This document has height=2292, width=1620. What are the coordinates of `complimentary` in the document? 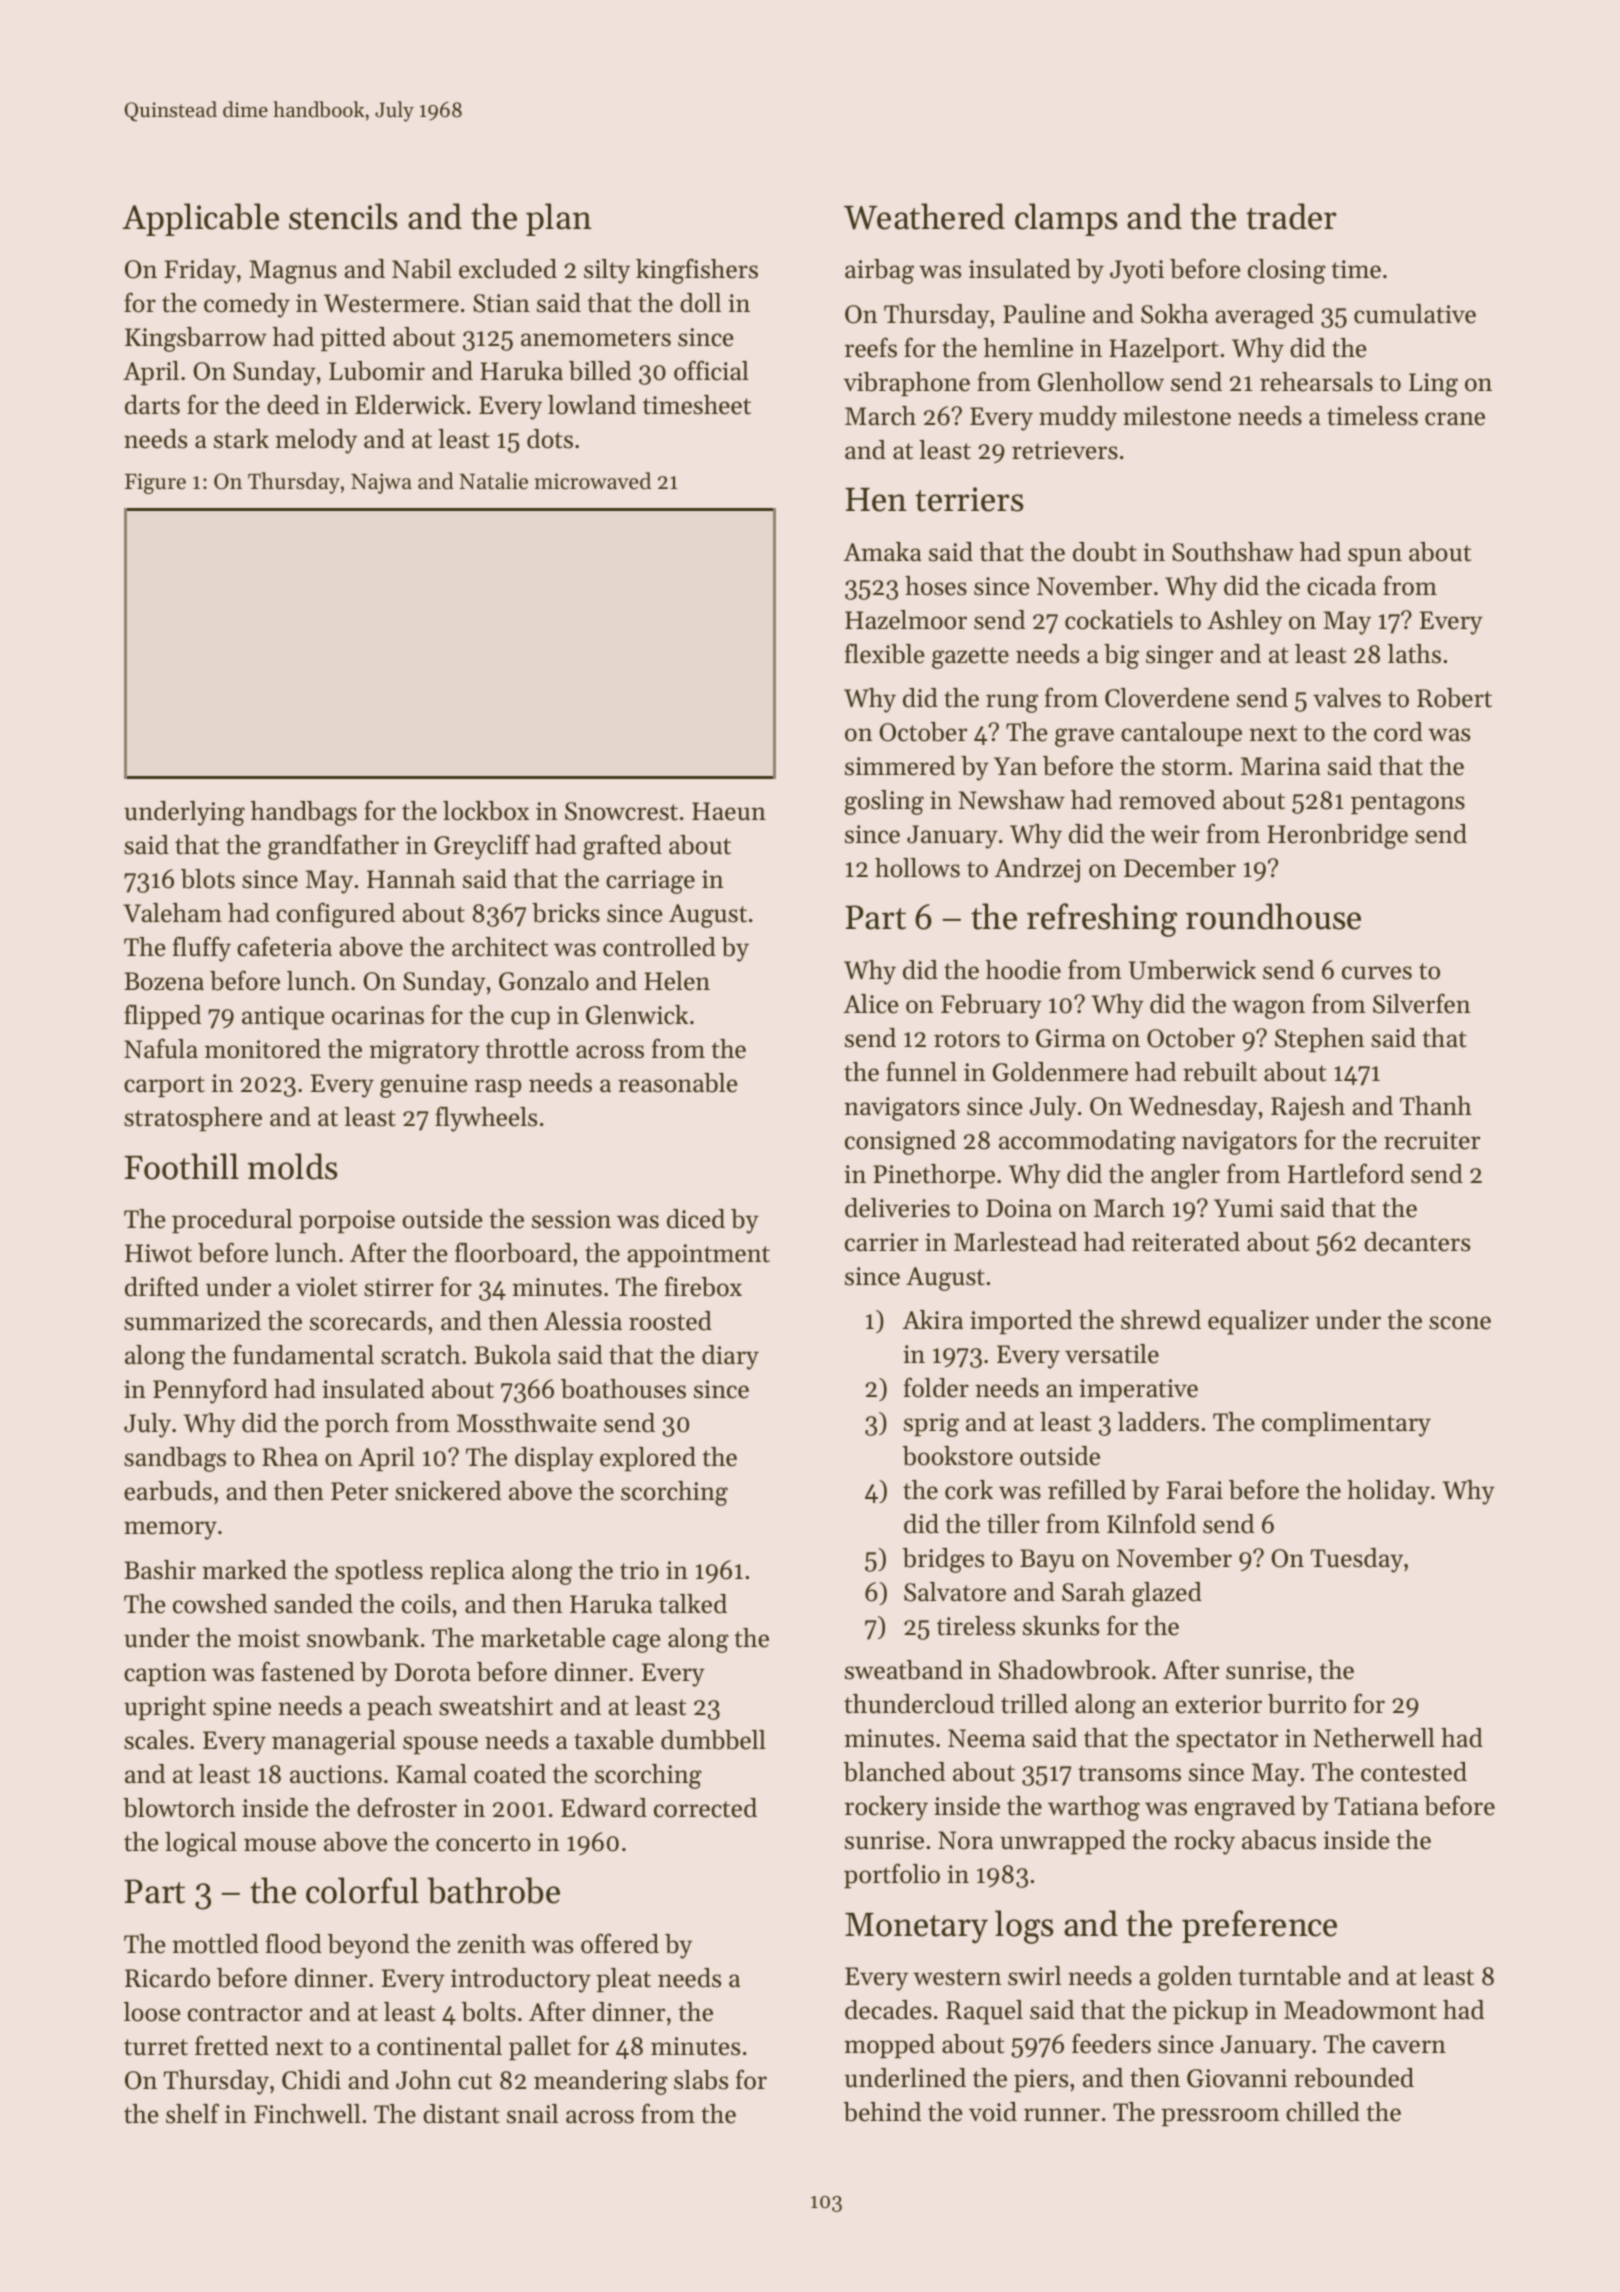 It's located at (1346, 1424).
